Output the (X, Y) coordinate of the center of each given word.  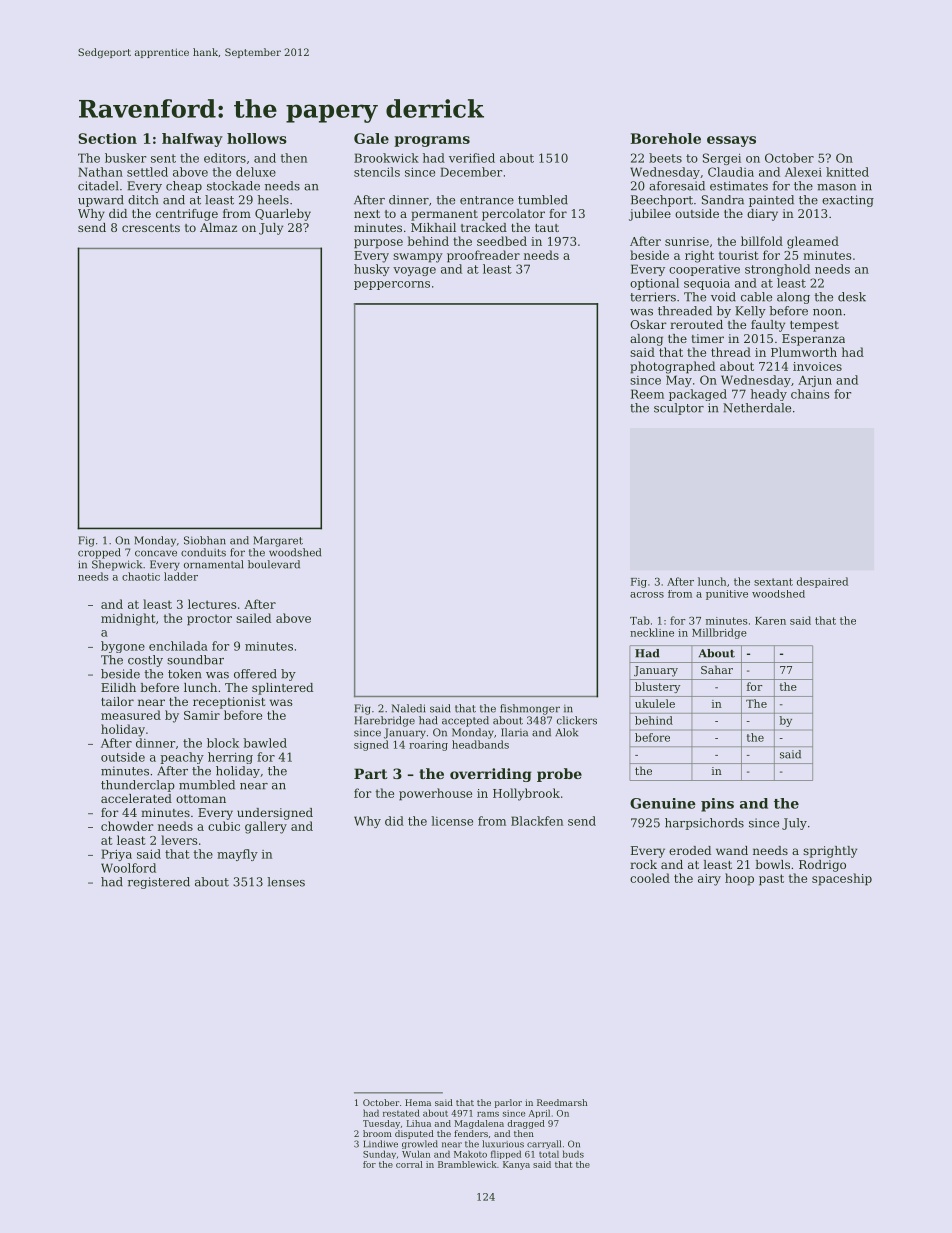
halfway (192, 140)
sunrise (687, 241)
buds (573, 1154)
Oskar (648, 324)
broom (377, 1133)
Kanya (516, 1165)
